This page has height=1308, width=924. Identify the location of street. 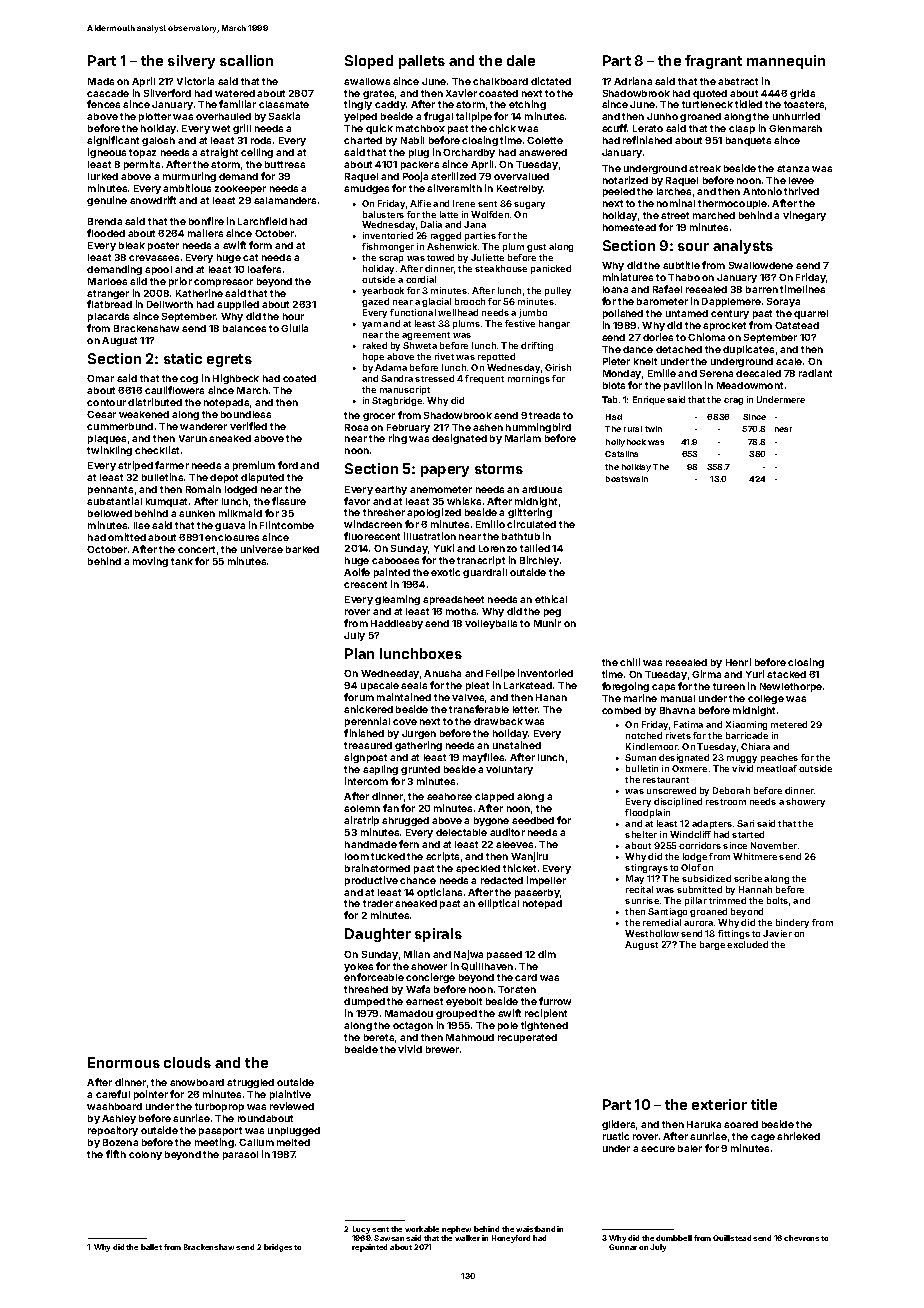
(675, 215).
